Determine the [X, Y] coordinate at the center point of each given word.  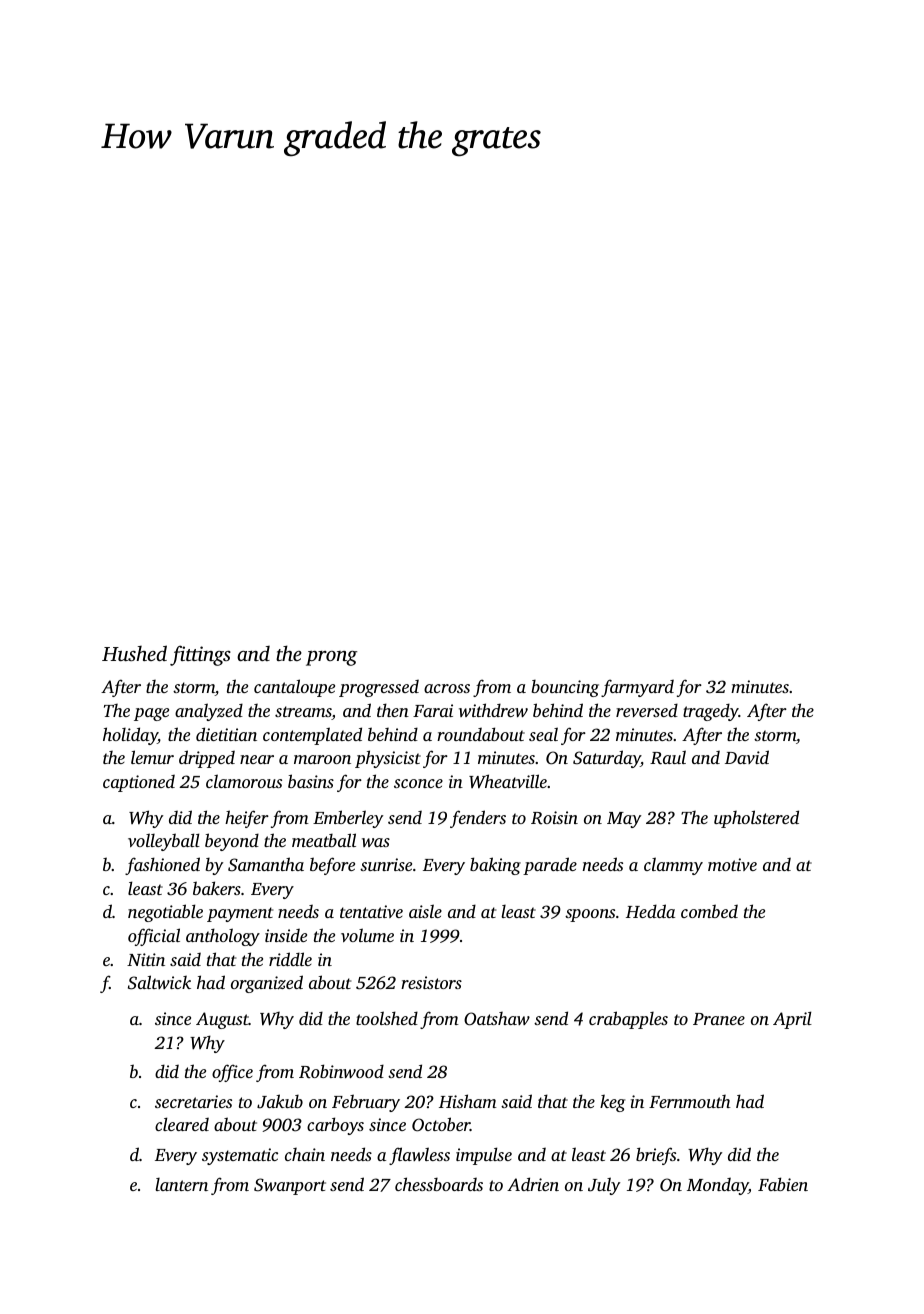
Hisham [468, 1101]
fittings [200, 655]
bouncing [565, 688]
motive [732, 864]
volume [367, 935]
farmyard [637, 688]
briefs [656, 1156]
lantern [181, 1184]
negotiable [165, 913]
